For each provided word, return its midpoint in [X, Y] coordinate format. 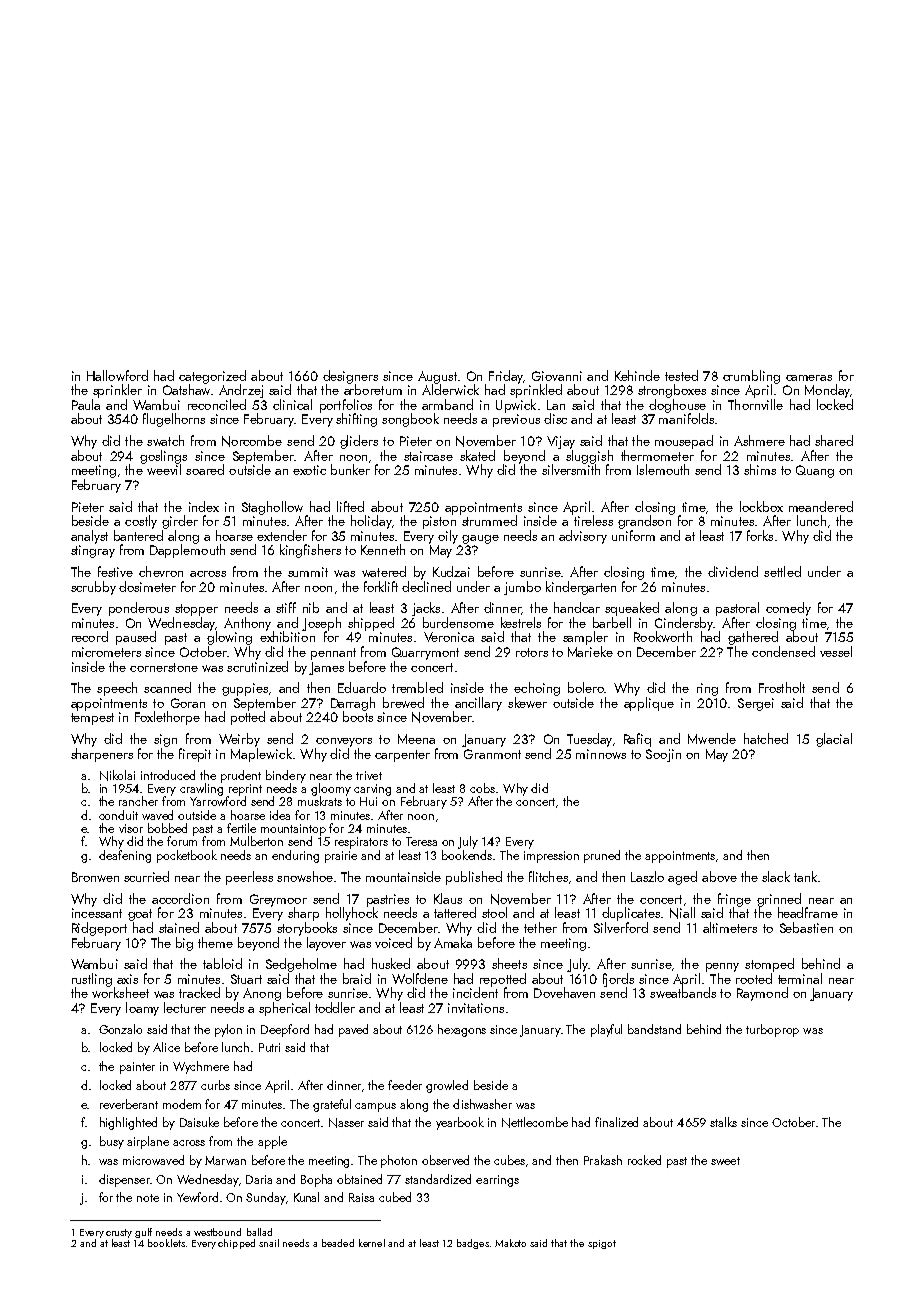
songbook [410, 420]
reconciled [217, 404]
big [184, 944]
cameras [809, 378]
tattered [455, 912]
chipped [236, 1244]
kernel [372, 1243]
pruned [602, 856]
